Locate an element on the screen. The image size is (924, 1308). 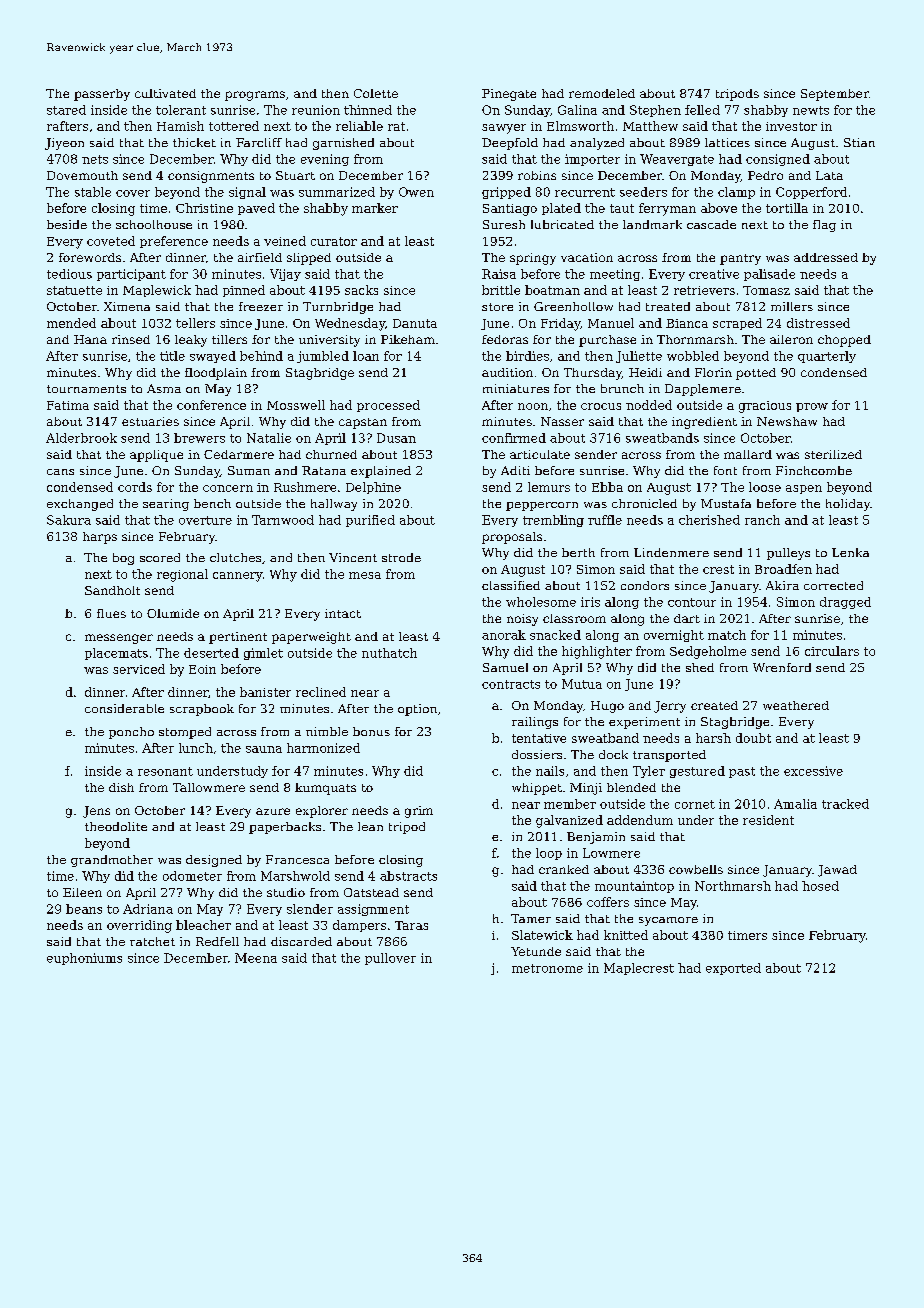
articulate is located at coordinates (540, 454).
